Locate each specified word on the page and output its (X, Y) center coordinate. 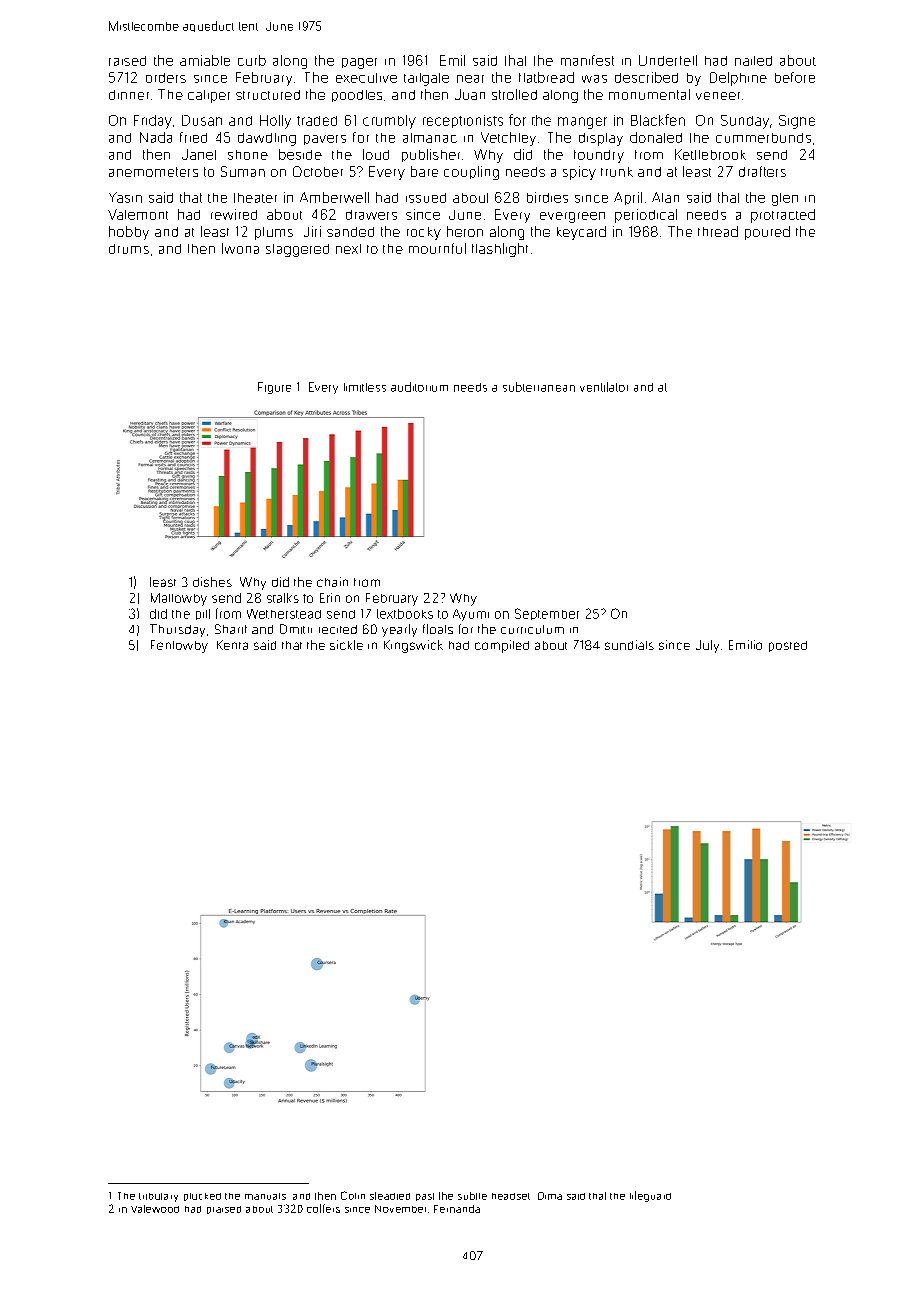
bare (424, 171)
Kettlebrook (710, 154)
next (348, 249)
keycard (581, 233)
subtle (472, 1196)
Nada (156, 137)
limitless (365, 387)
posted (788, 646)
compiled (502, 646)
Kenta (232, 645)
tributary (158, 1197)
